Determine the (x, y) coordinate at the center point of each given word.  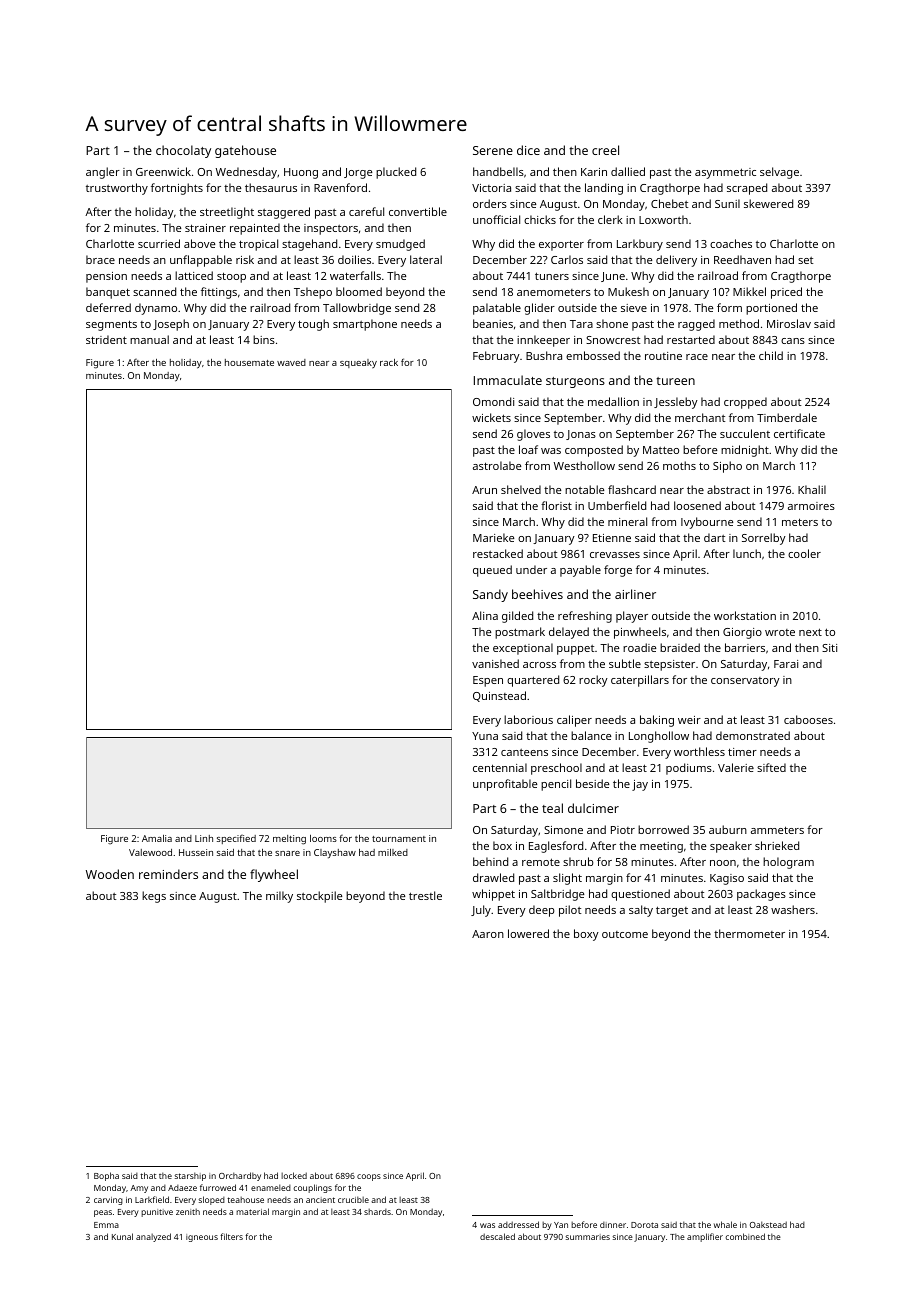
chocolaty (183, 151)
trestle (425, 895)
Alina (485, 615)
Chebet (669, 203)
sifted (771, 767)
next (810, 632)
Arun (484, 490)
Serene (493, 150)
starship (190, 1176)
